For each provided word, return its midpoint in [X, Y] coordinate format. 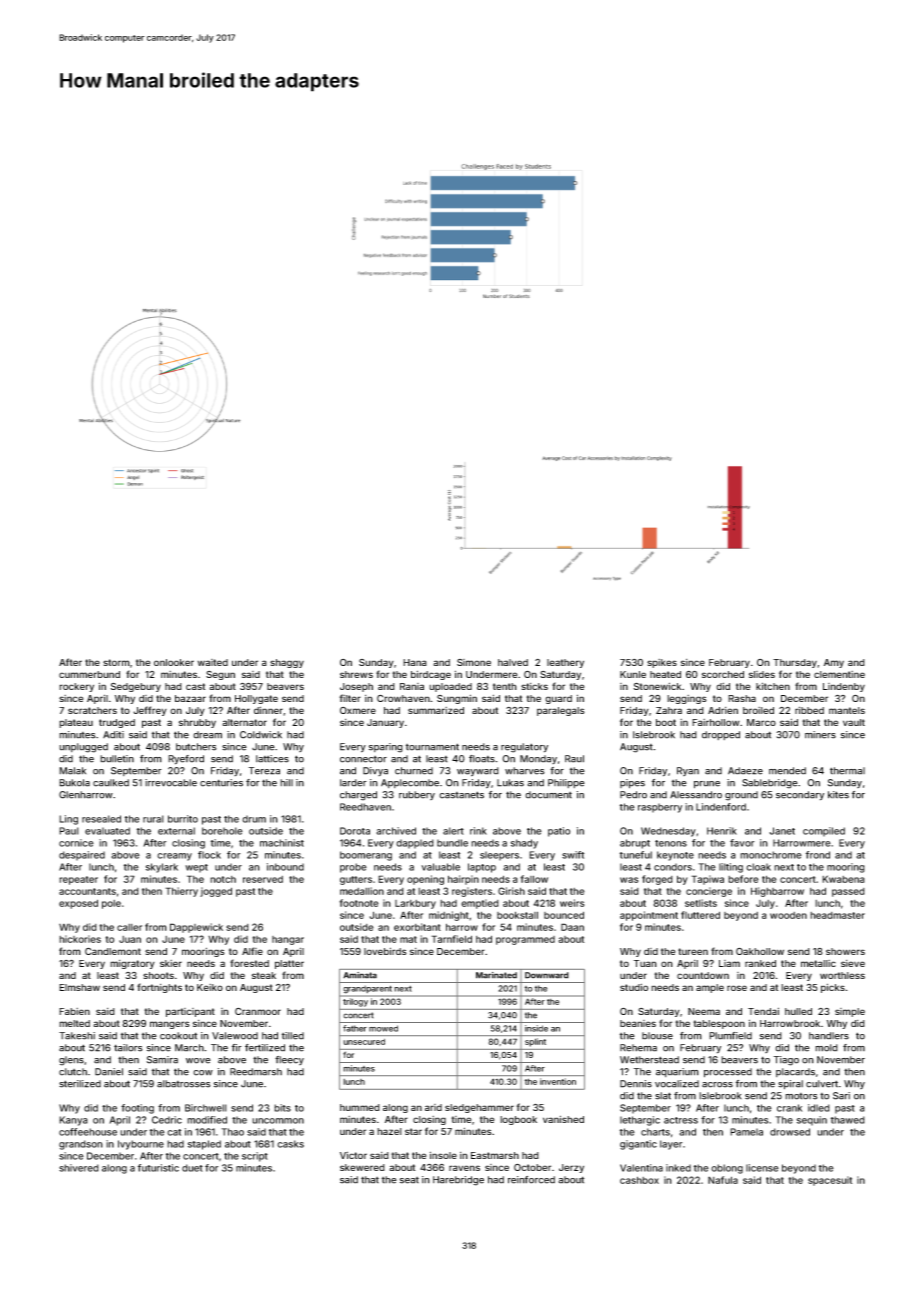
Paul [69, 831]
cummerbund [89, 674]
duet [192, 1168]
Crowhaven [403, 698]
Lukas [510, 783]
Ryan [688, 771]
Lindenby [844, 687]
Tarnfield [451, 939]
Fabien [74, 1011]
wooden [788, 915]
